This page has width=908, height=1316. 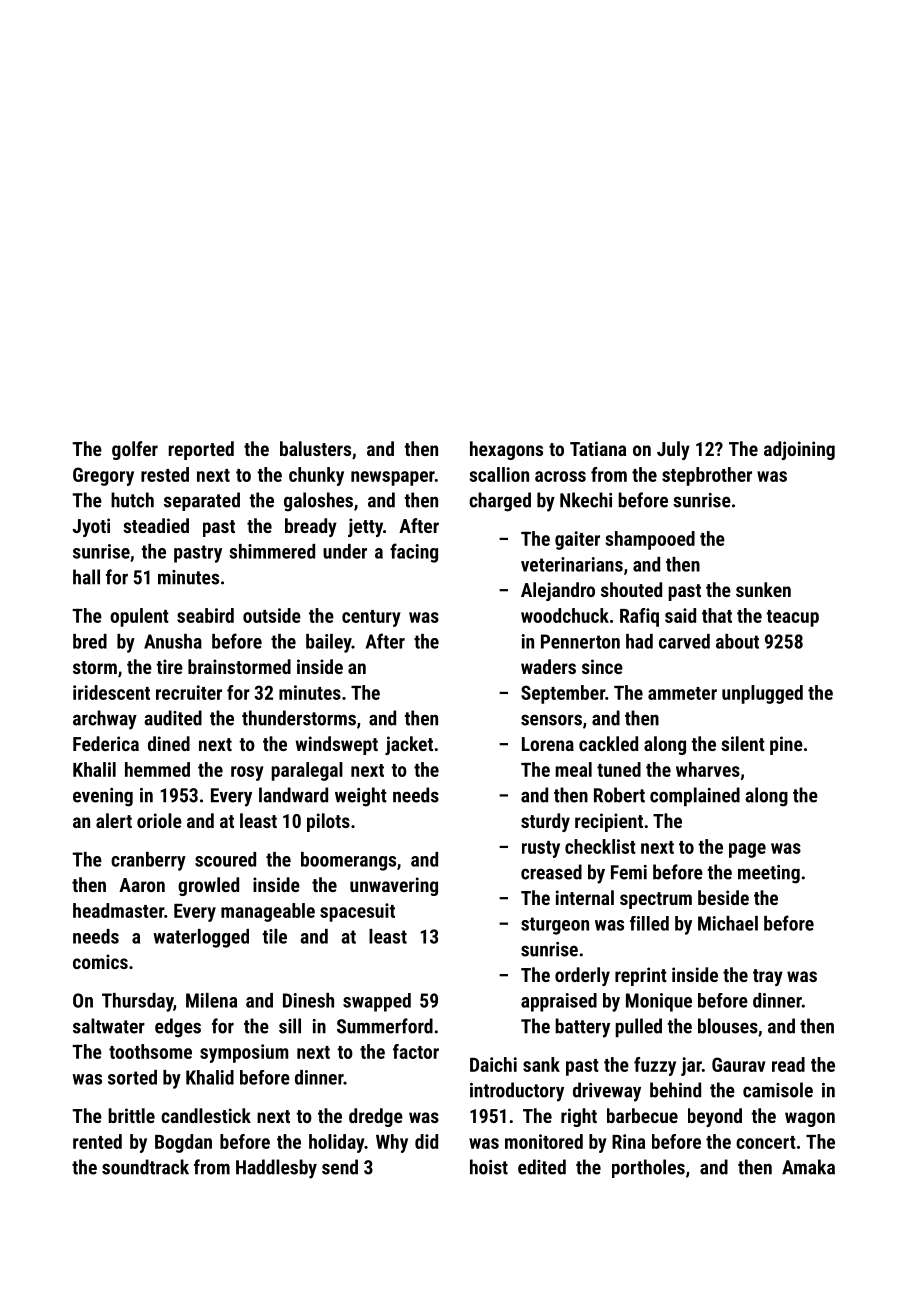 What do you see at coordinates (135, 450) in the page?
I see `golfer` at bounding box center [135, 450].
